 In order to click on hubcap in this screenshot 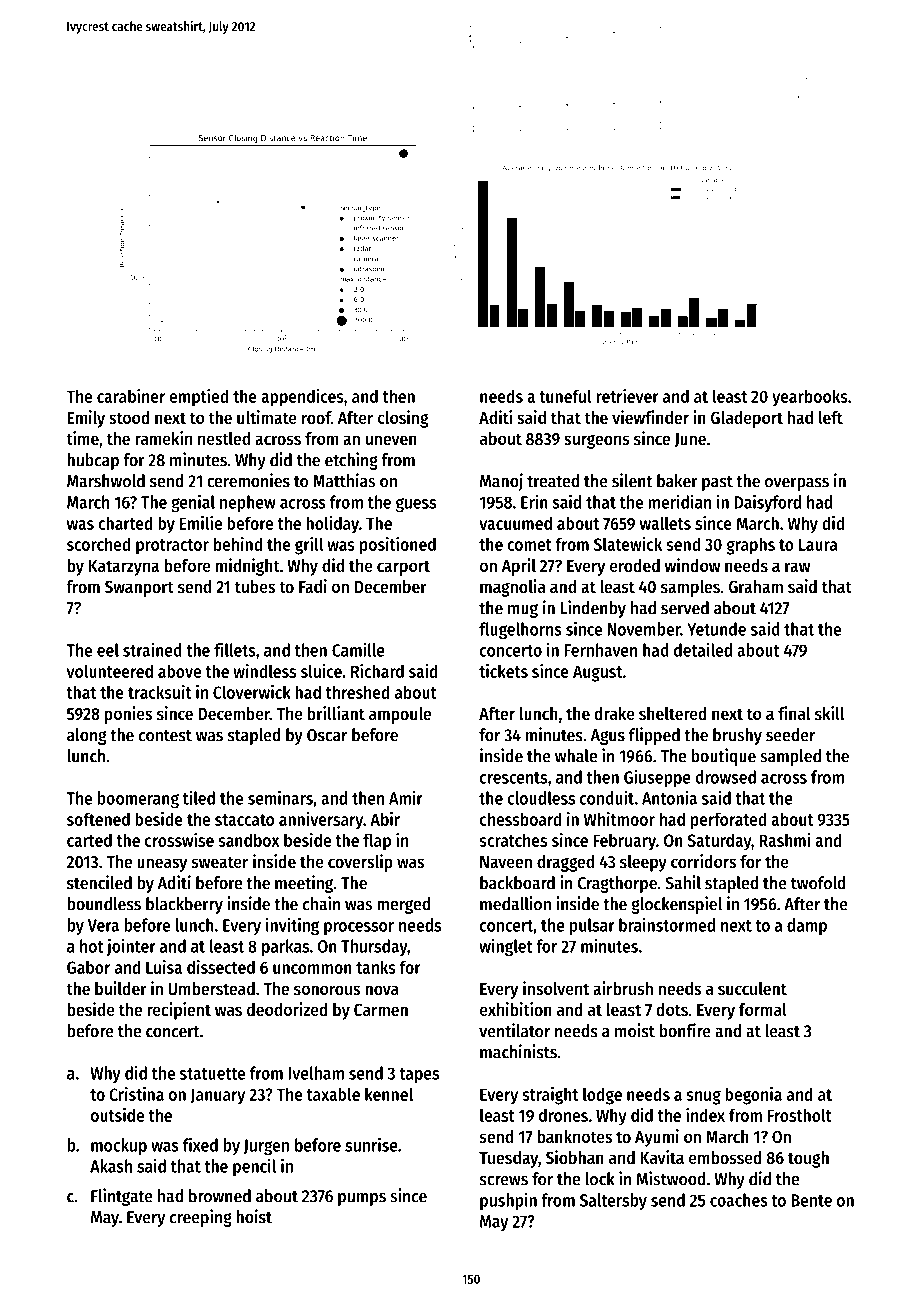, I will do `click(93, 461)`.
